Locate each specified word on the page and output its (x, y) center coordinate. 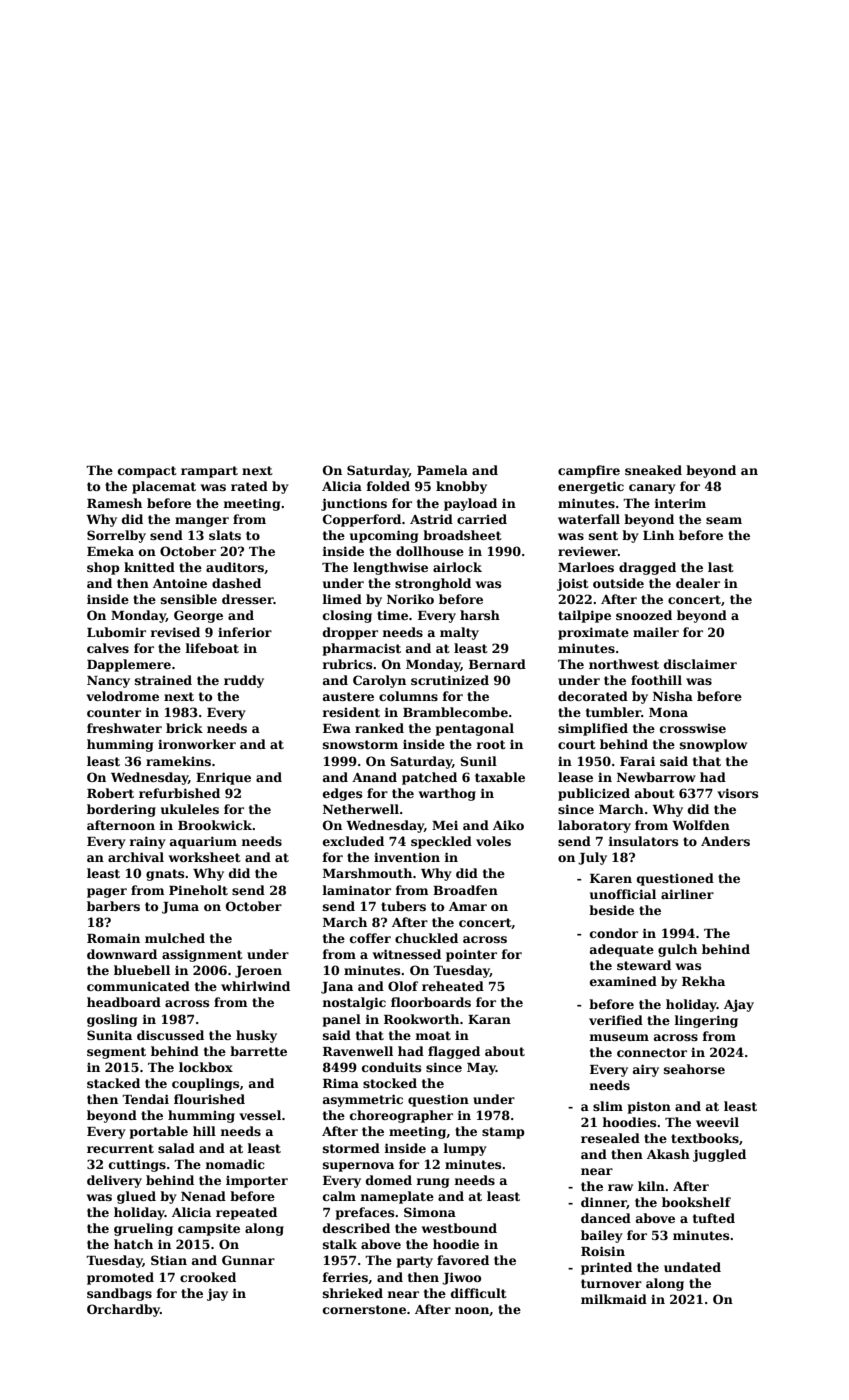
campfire (589, 471)
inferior (245, 632)
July (592, 858)
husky (256, 1036)
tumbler (613, 712)
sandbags (119, 1294)
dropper (350, 633)
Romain (113, 938)
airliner (687, 894)
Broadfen (465, 890)
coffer (370, 938)
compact (147, 472)
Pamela (442, 470)
